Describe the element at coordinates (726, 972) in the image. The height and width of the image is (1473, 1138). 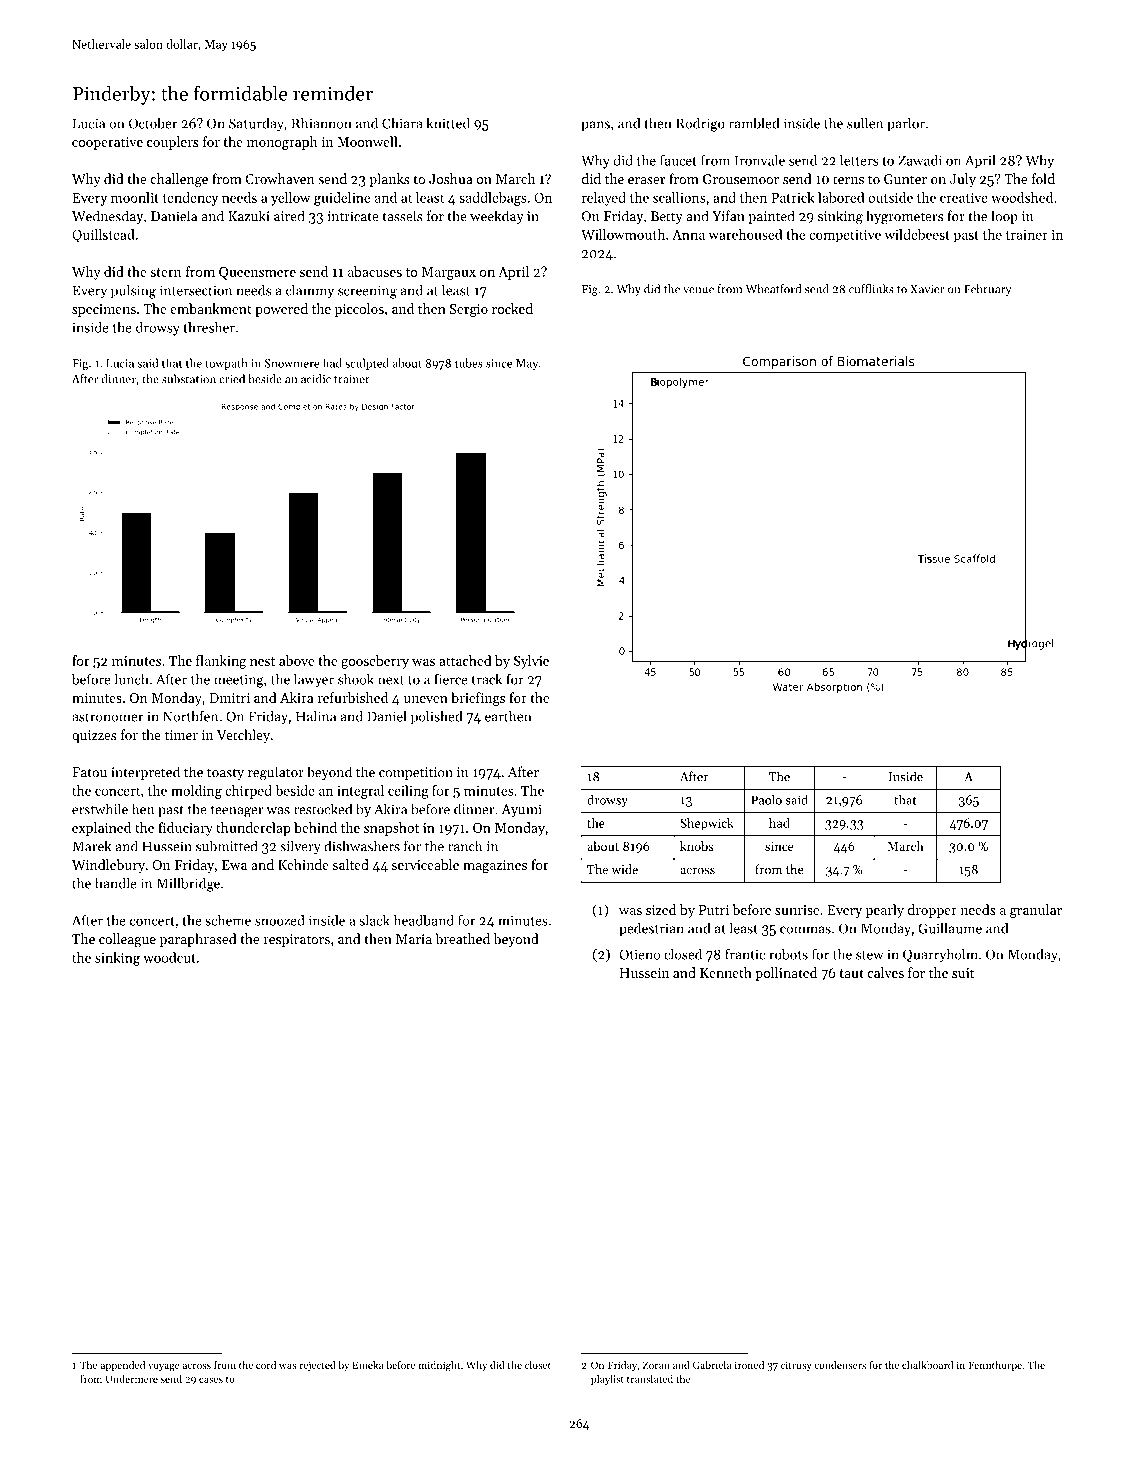
I see `Kenneth` at that location.
